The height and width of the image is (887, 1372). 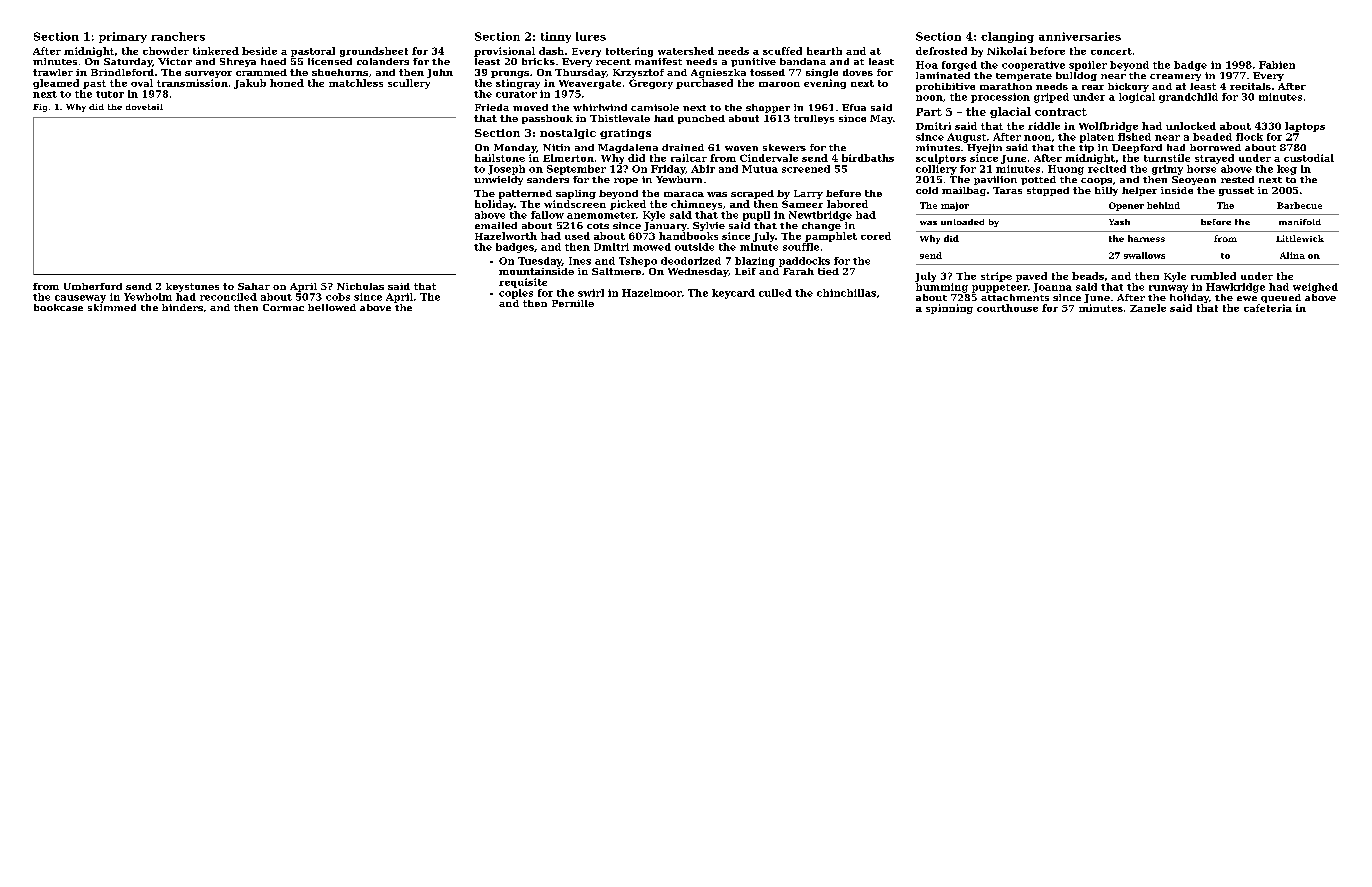 I want to click on Fabien, so click(x=1277, y=65).
